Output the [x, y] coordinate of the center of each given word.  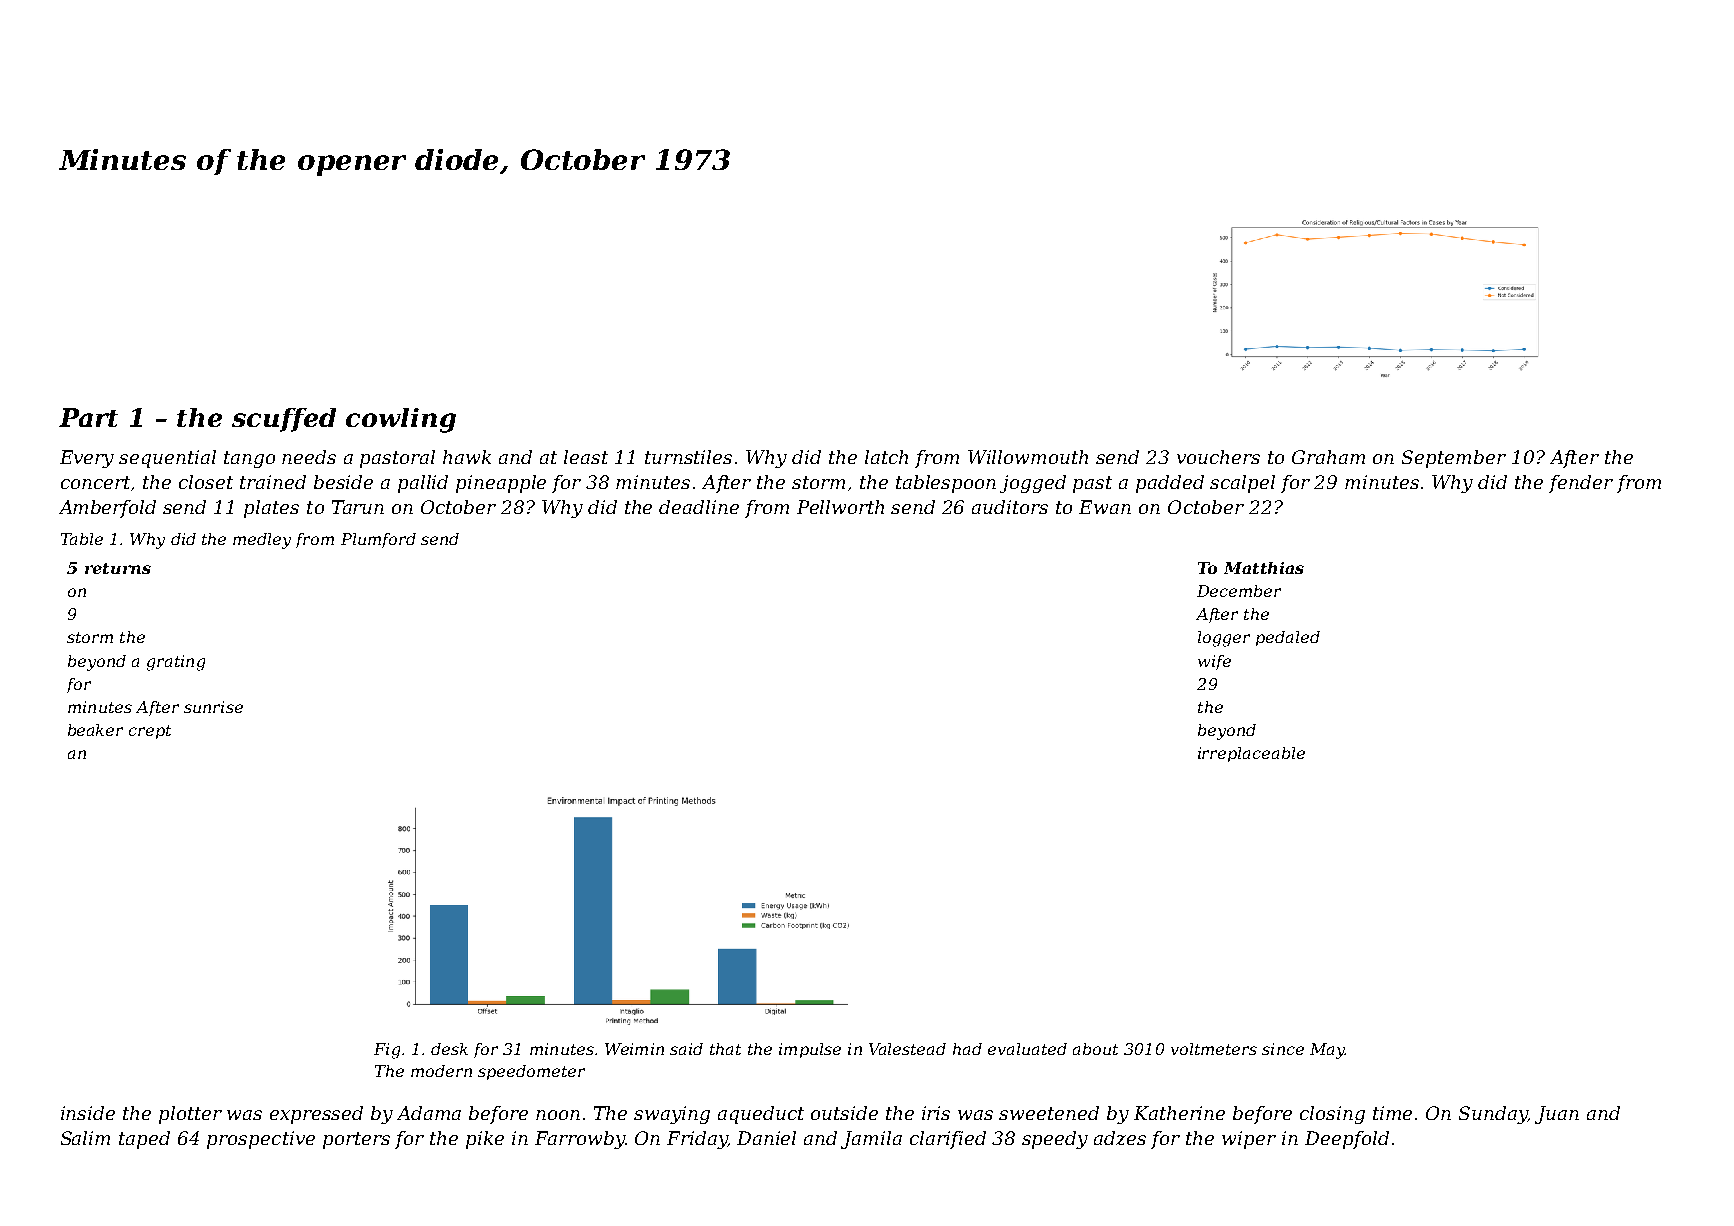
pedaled [1288, 638]
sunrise [213, 707]
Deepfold [1347, 1140]
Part [88, 417]
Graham [1328, 457]
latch [886, 457]
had [967, 1049]
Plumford [378, 540]
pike [485, 1140]
